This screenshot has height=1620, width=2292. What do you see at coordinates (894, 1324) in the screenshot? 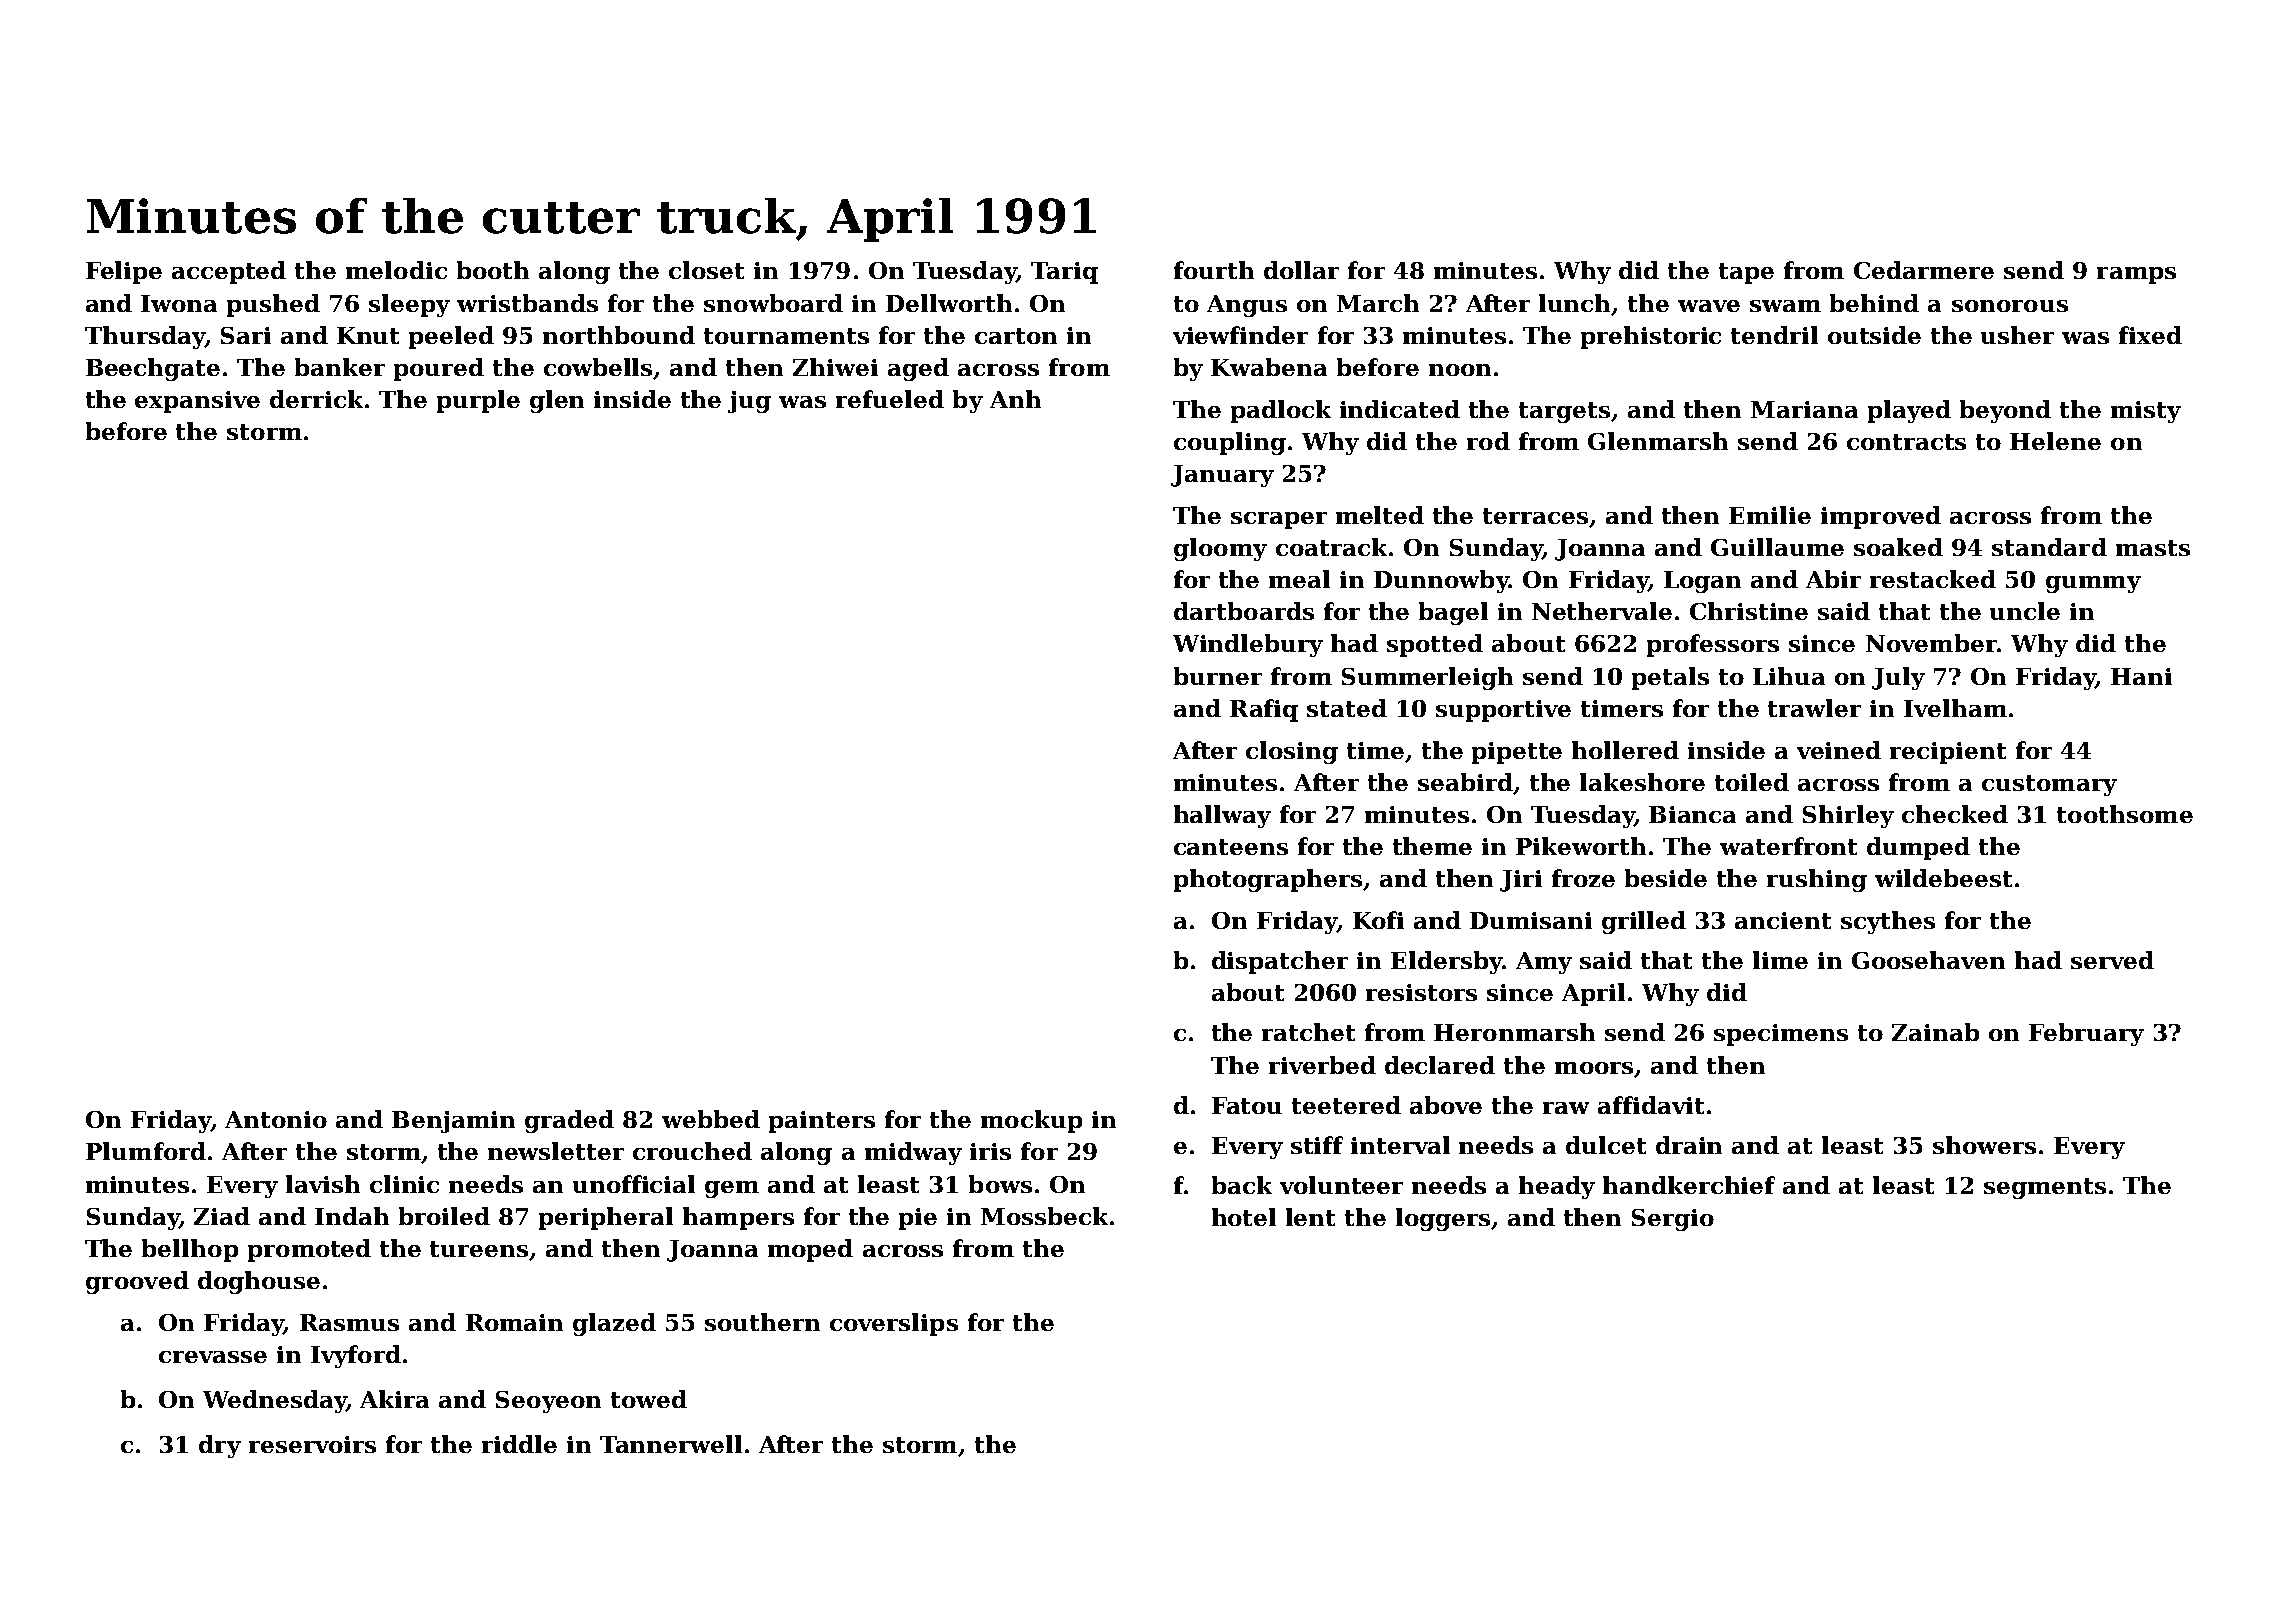
I see `coverslips` at bounding box center [894, 1324].
